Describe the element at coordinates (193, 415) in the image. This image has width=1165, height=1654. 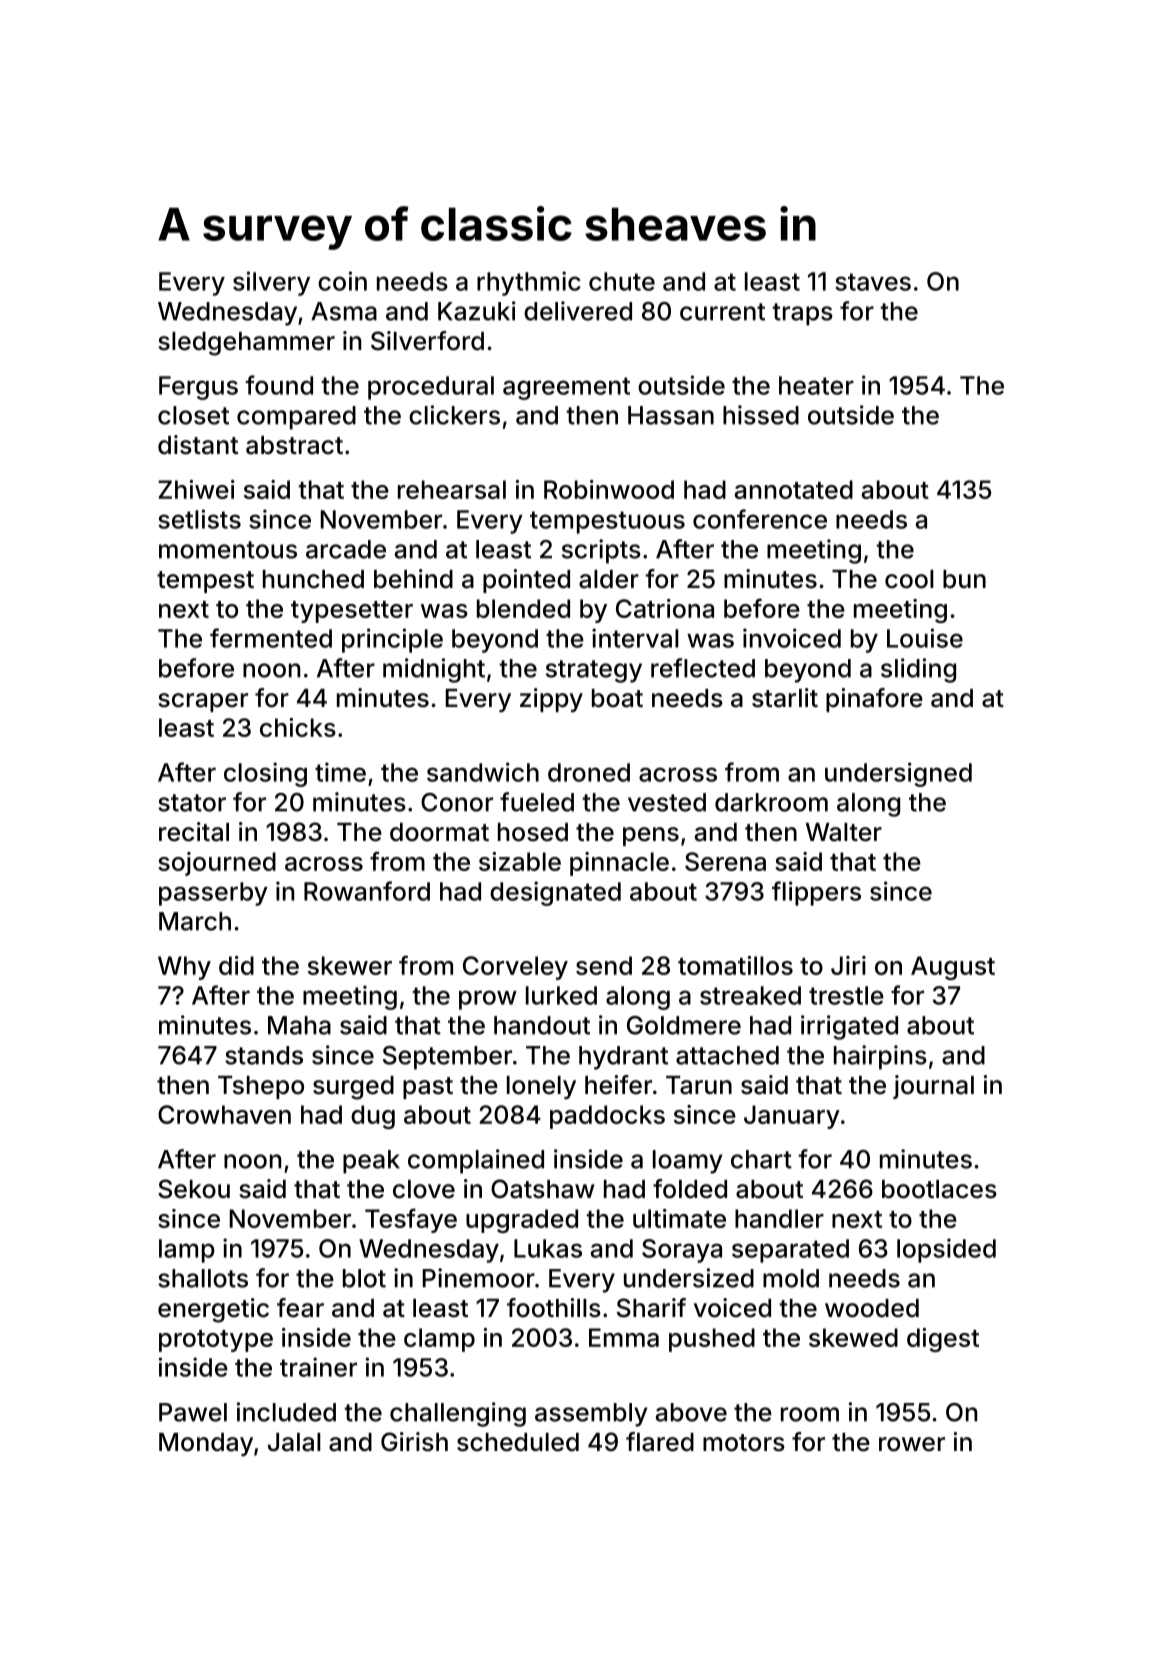
I see `closet` at that location.
